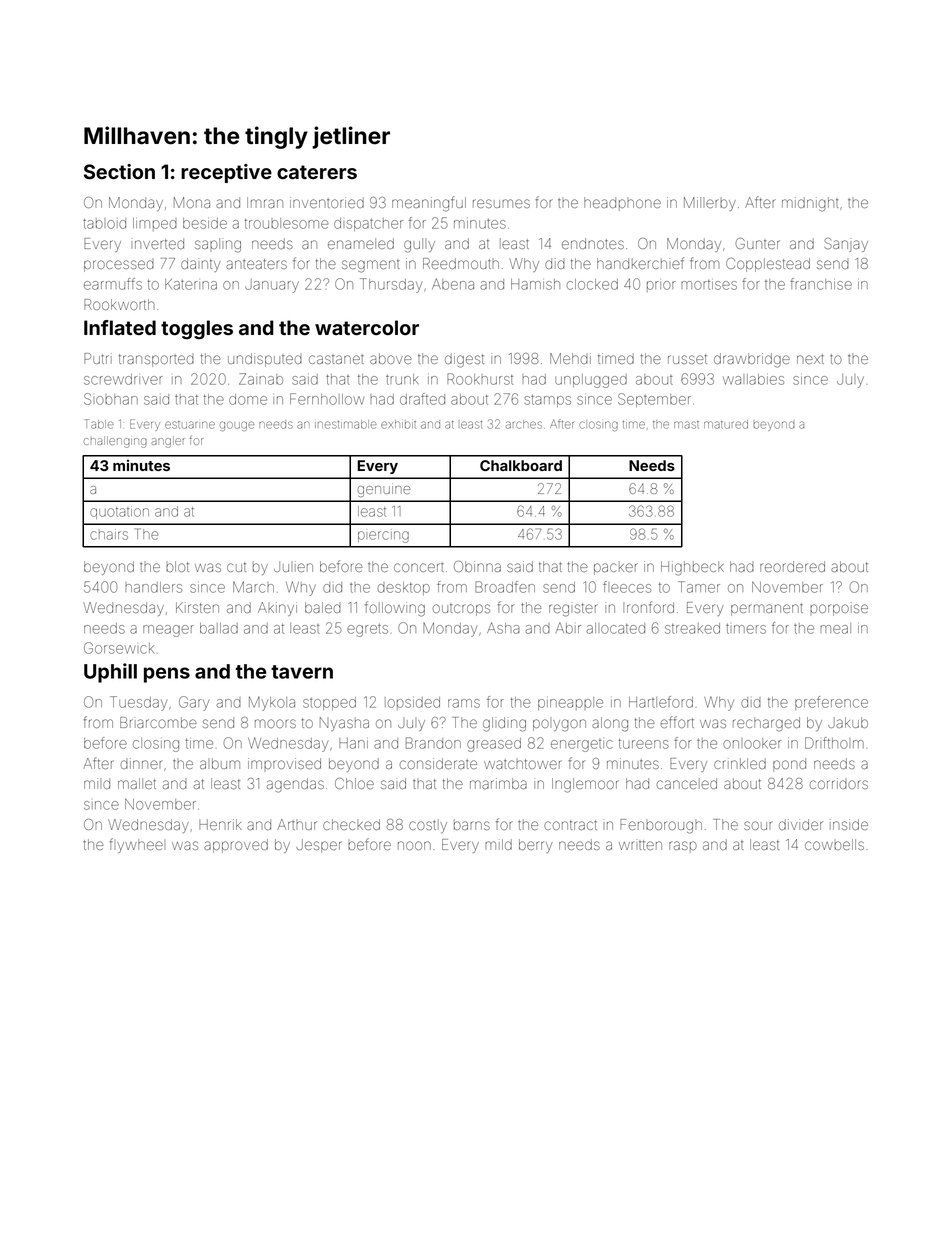  Describe the element at coordinates (256, 264) in the screenshot. I see `anteaters` at that location.
